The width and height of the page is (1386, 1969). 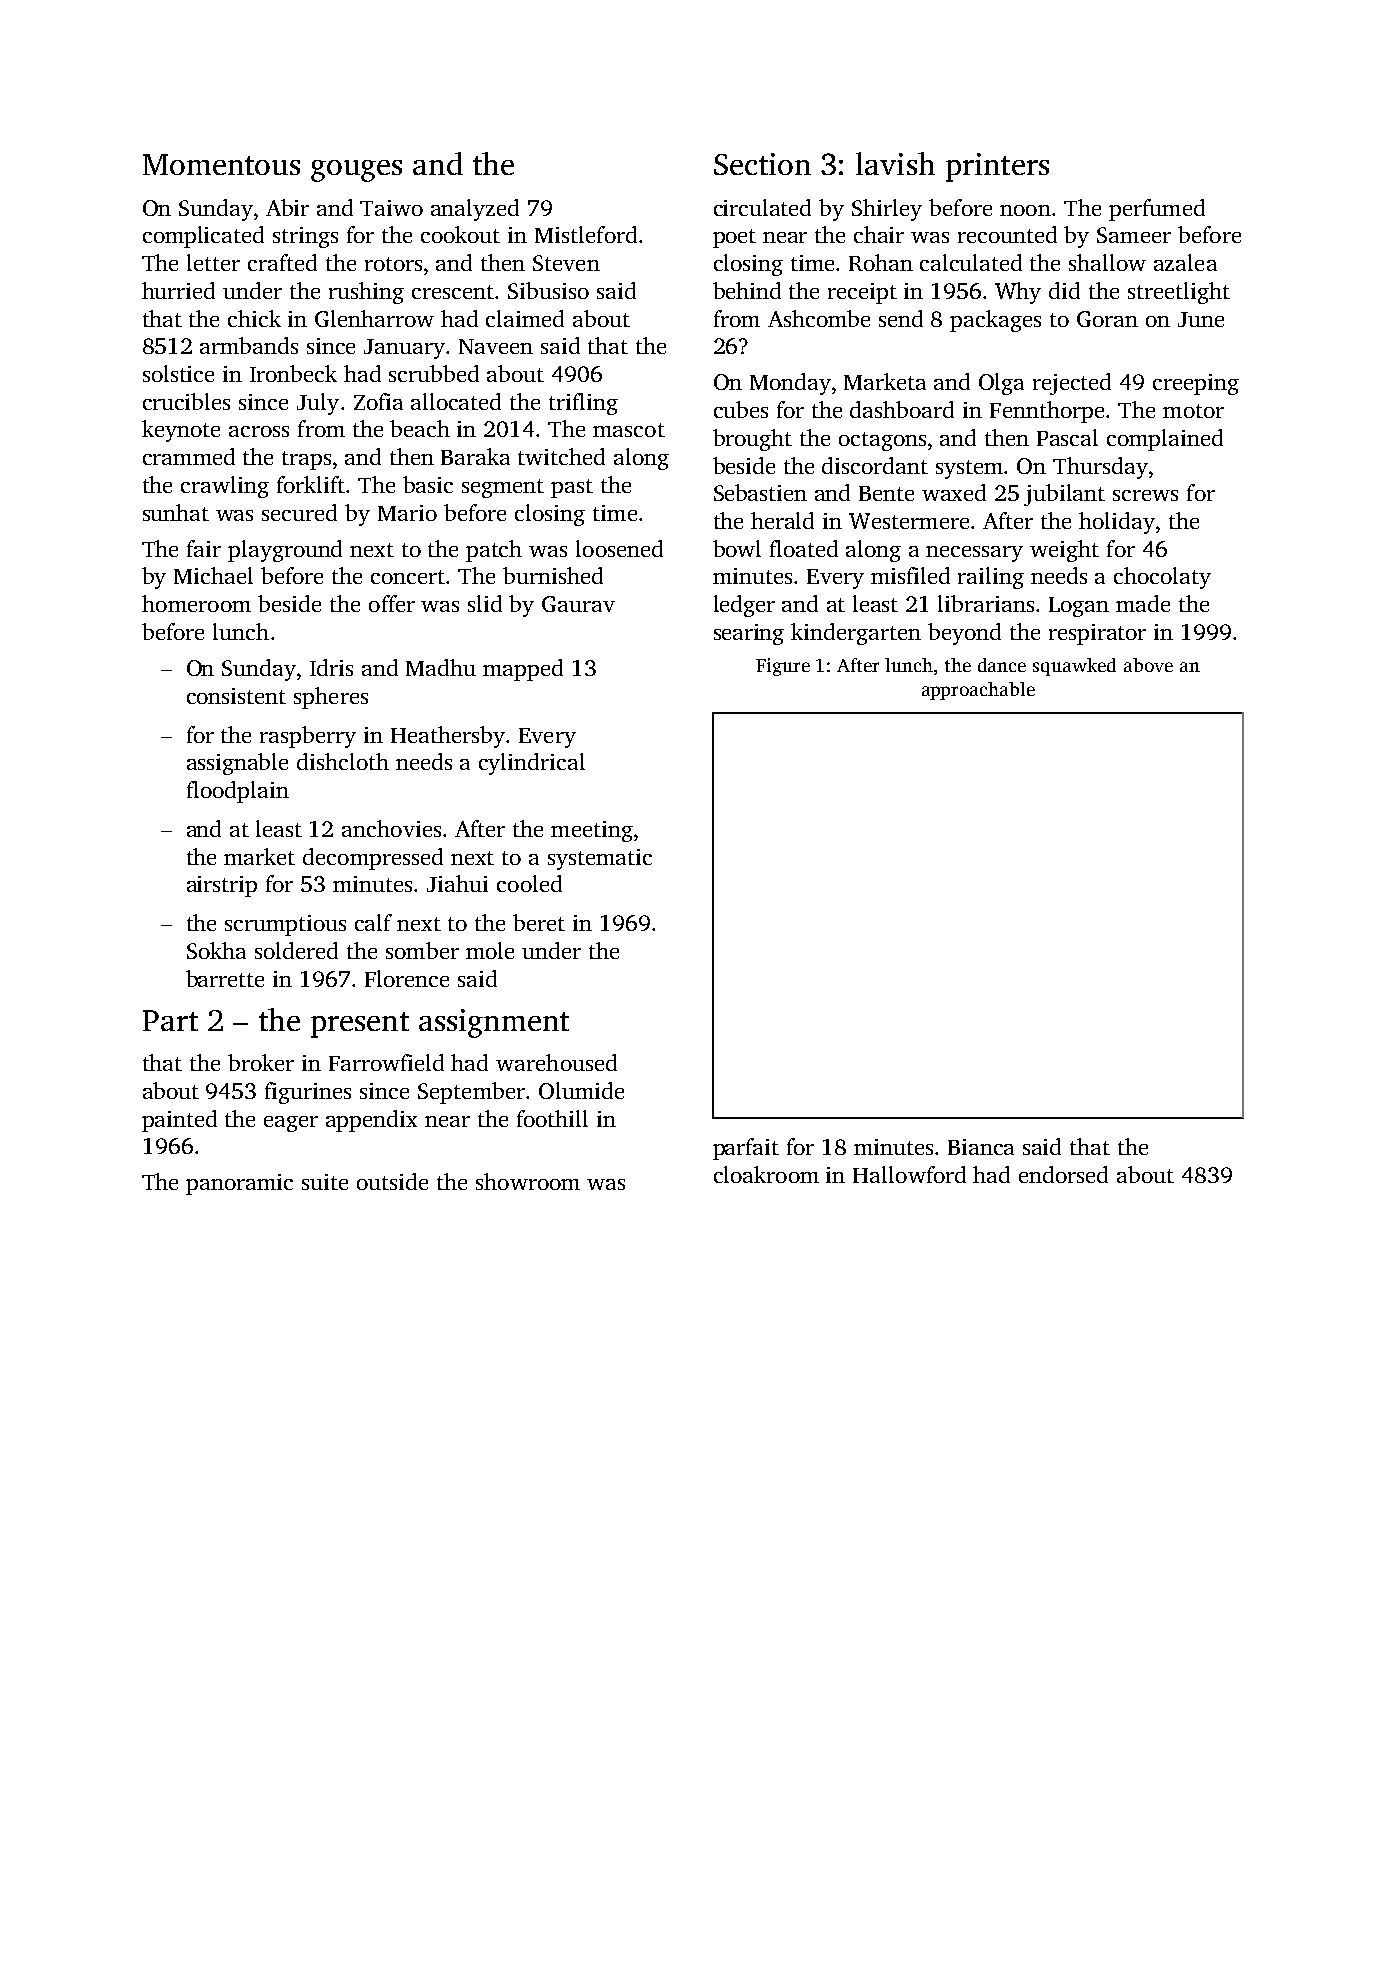 I want to click on Fennthorpe, so click(x=1047, y=412).
